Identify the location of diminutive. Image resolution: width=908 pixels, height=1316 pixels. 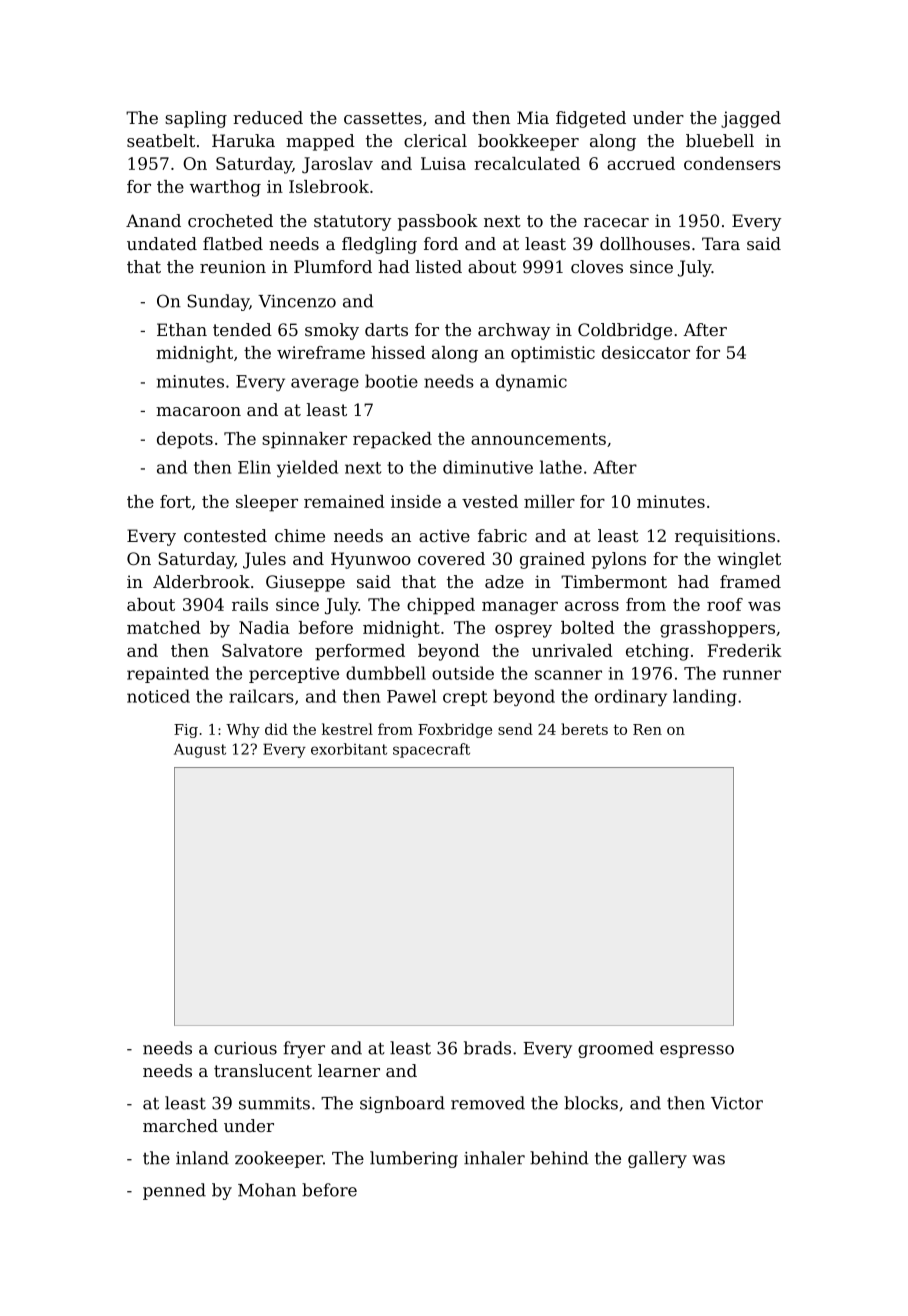
(488, 467).
